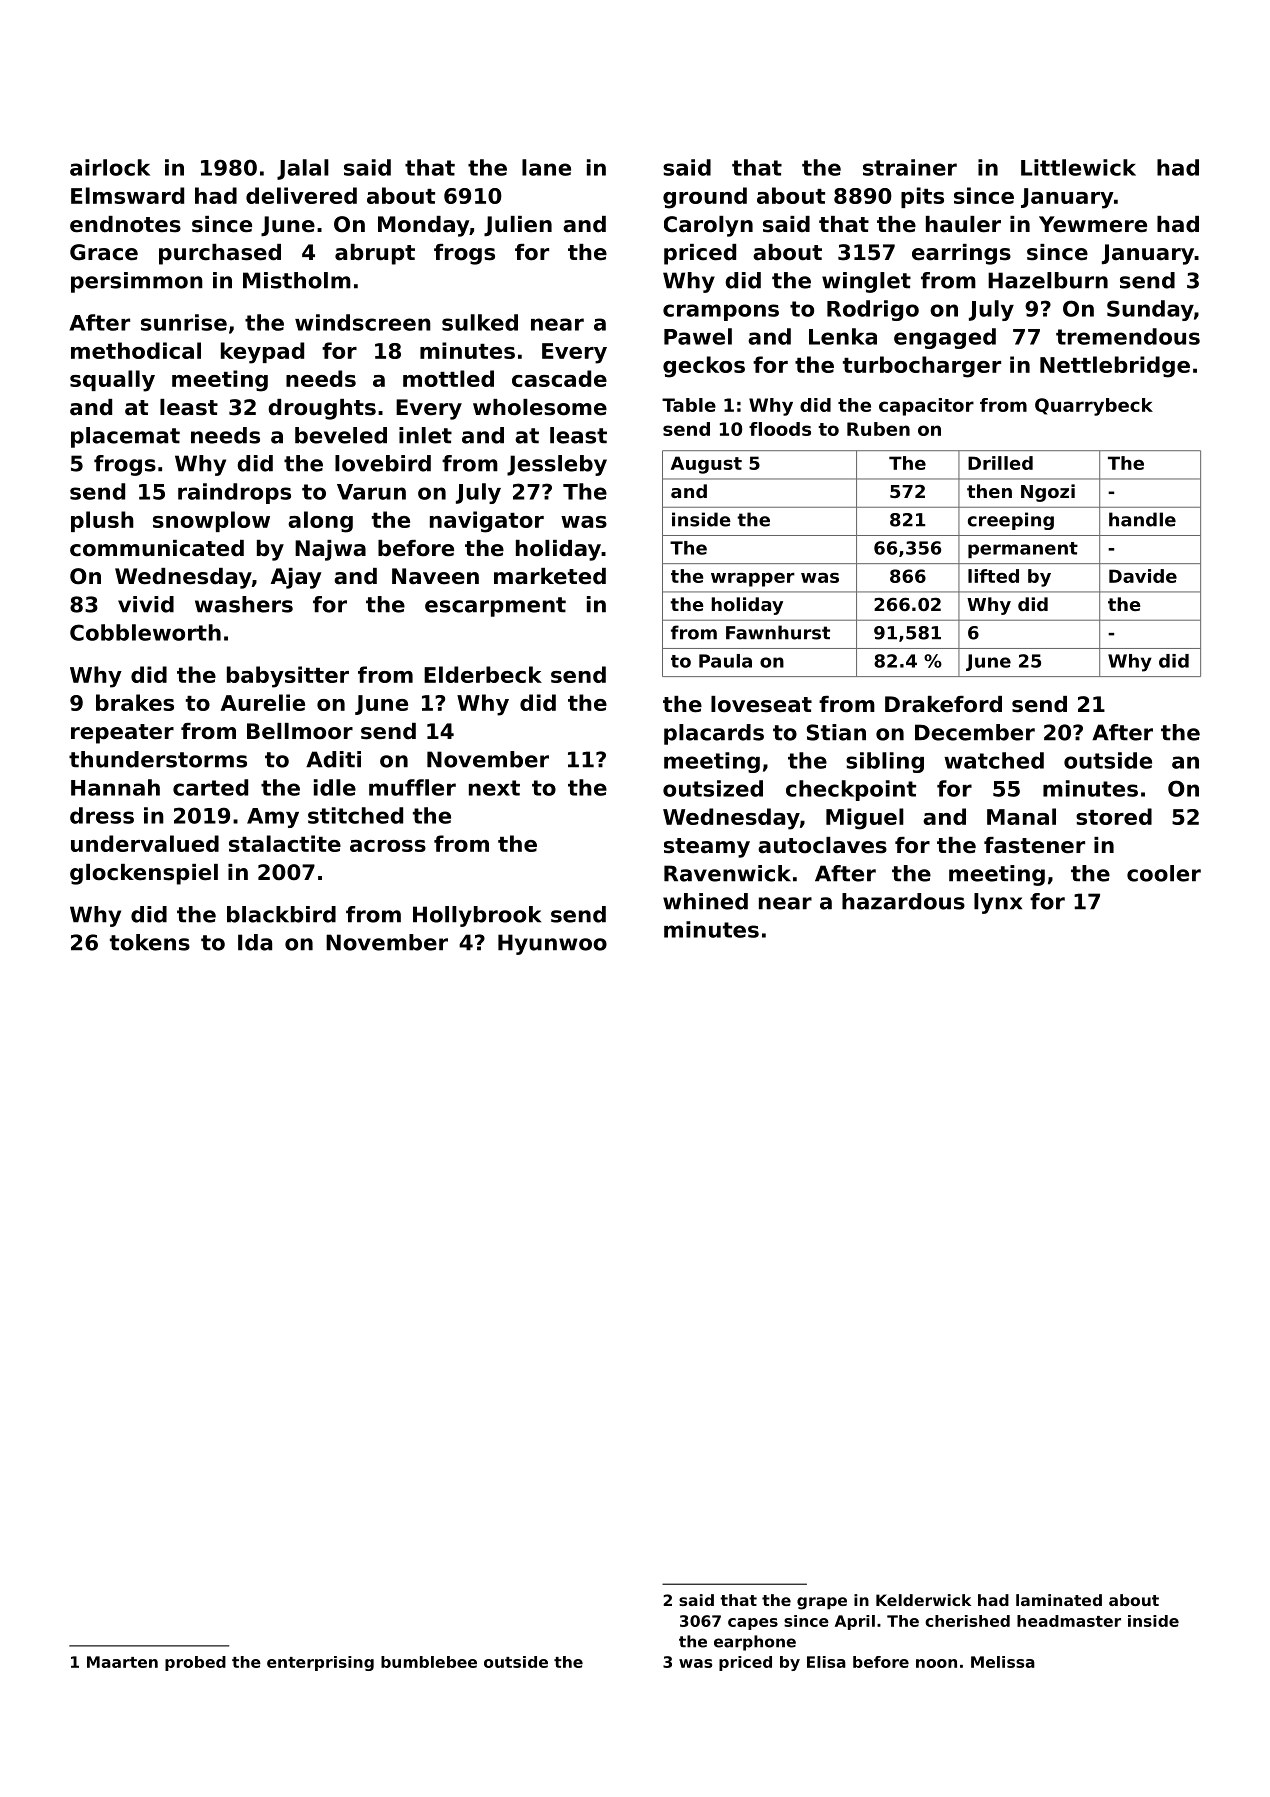 This image has height=1797, width=1270. I want to click on cooler, so click(1164, 873).
